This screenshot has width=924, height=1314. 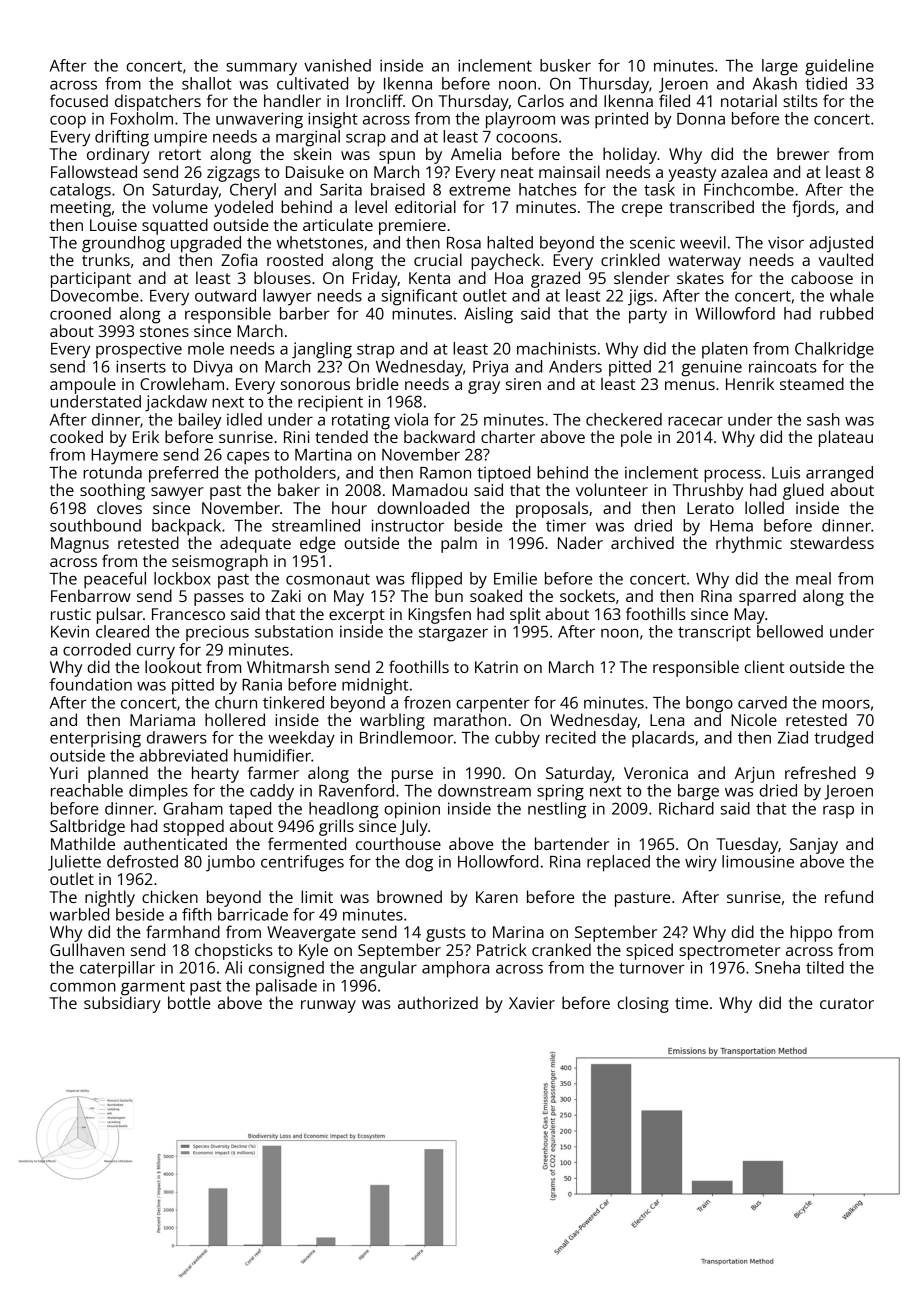 What do you see at coordinates (525, 615) in the screenshot?
I see `split` at bounding box center [525, 615].
